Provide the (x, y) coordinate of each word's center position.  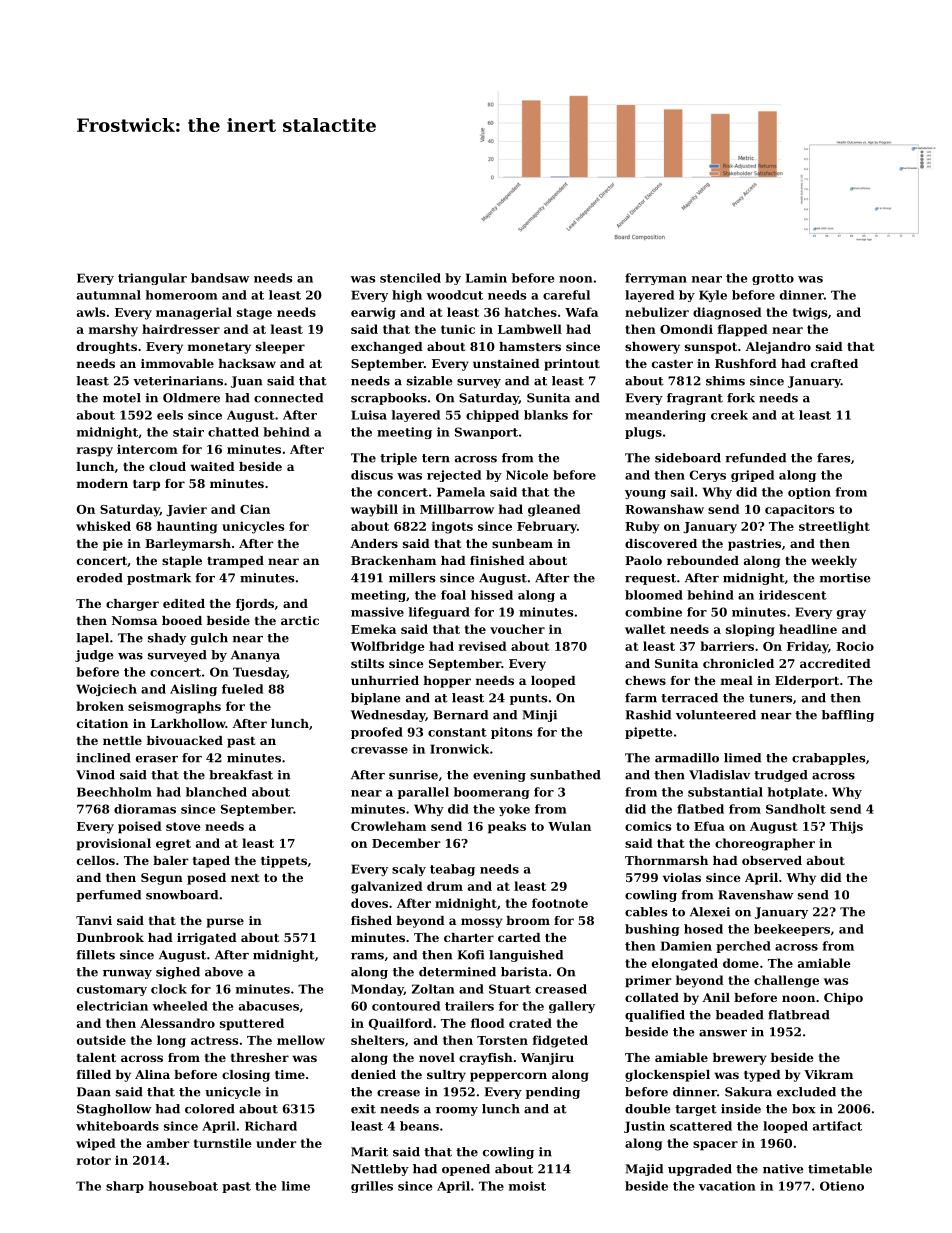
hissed (492, 595)
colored (210, 1109)
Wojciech (106, 690)
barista (524, 972)
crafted (834, 363)
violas (682, 877)
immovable (177, 363)
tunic (458, 329)
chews (645, 680)
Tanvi (94, 920)
